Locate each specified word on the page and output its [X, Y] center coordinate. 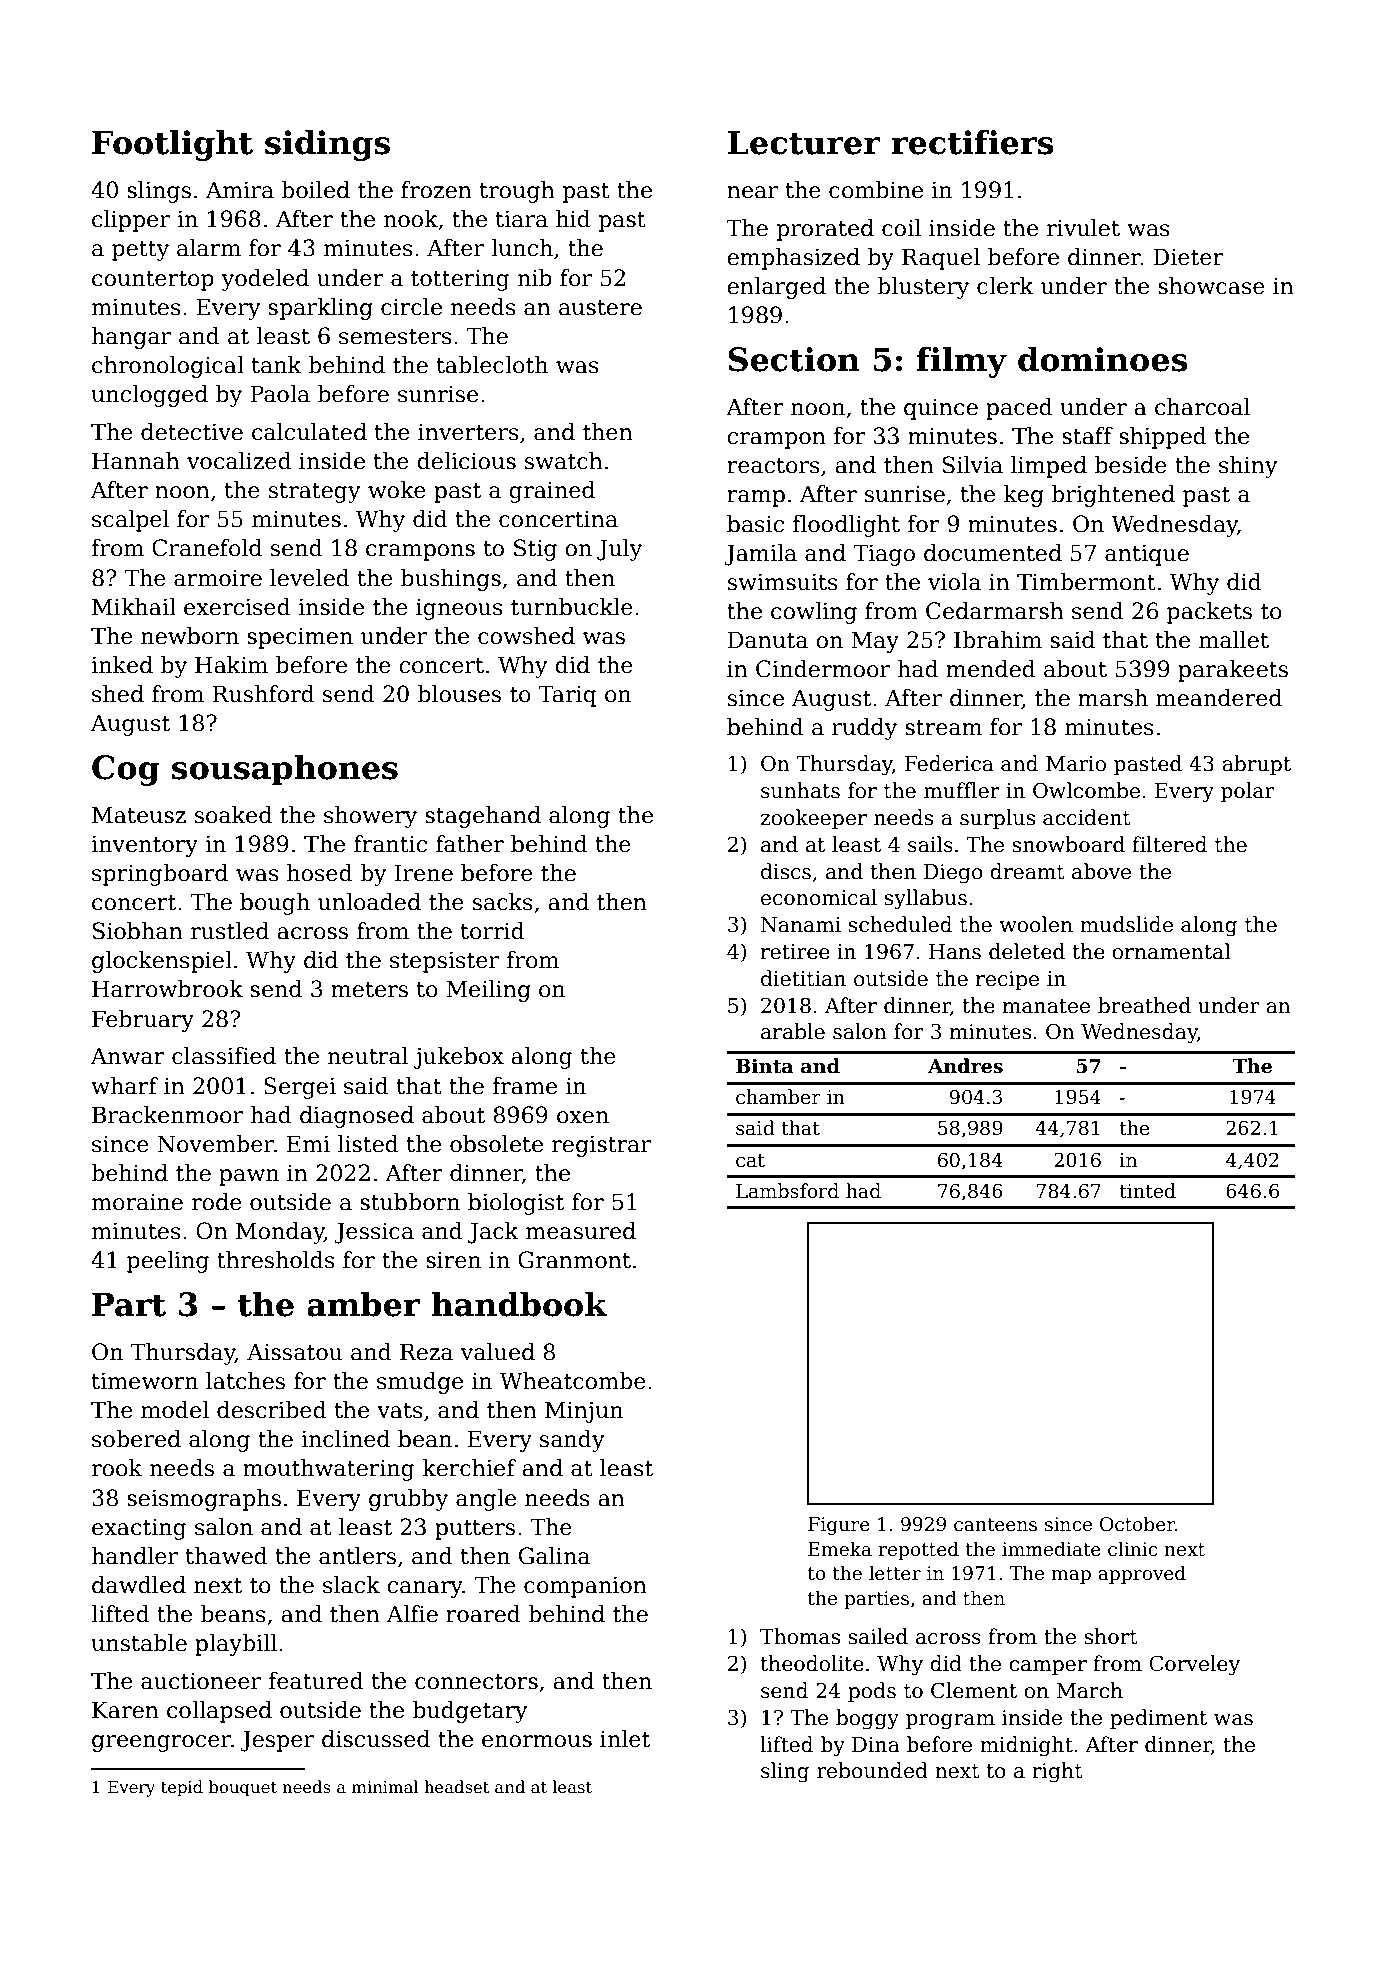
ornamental [1171, 951]
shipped [1163, 438]
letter [895, 1573]
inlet [625, 1739]
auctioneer [201, 1681]
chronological [168, 367]
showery [370, 817]
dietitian [803, 978]
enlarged [776, 288]
